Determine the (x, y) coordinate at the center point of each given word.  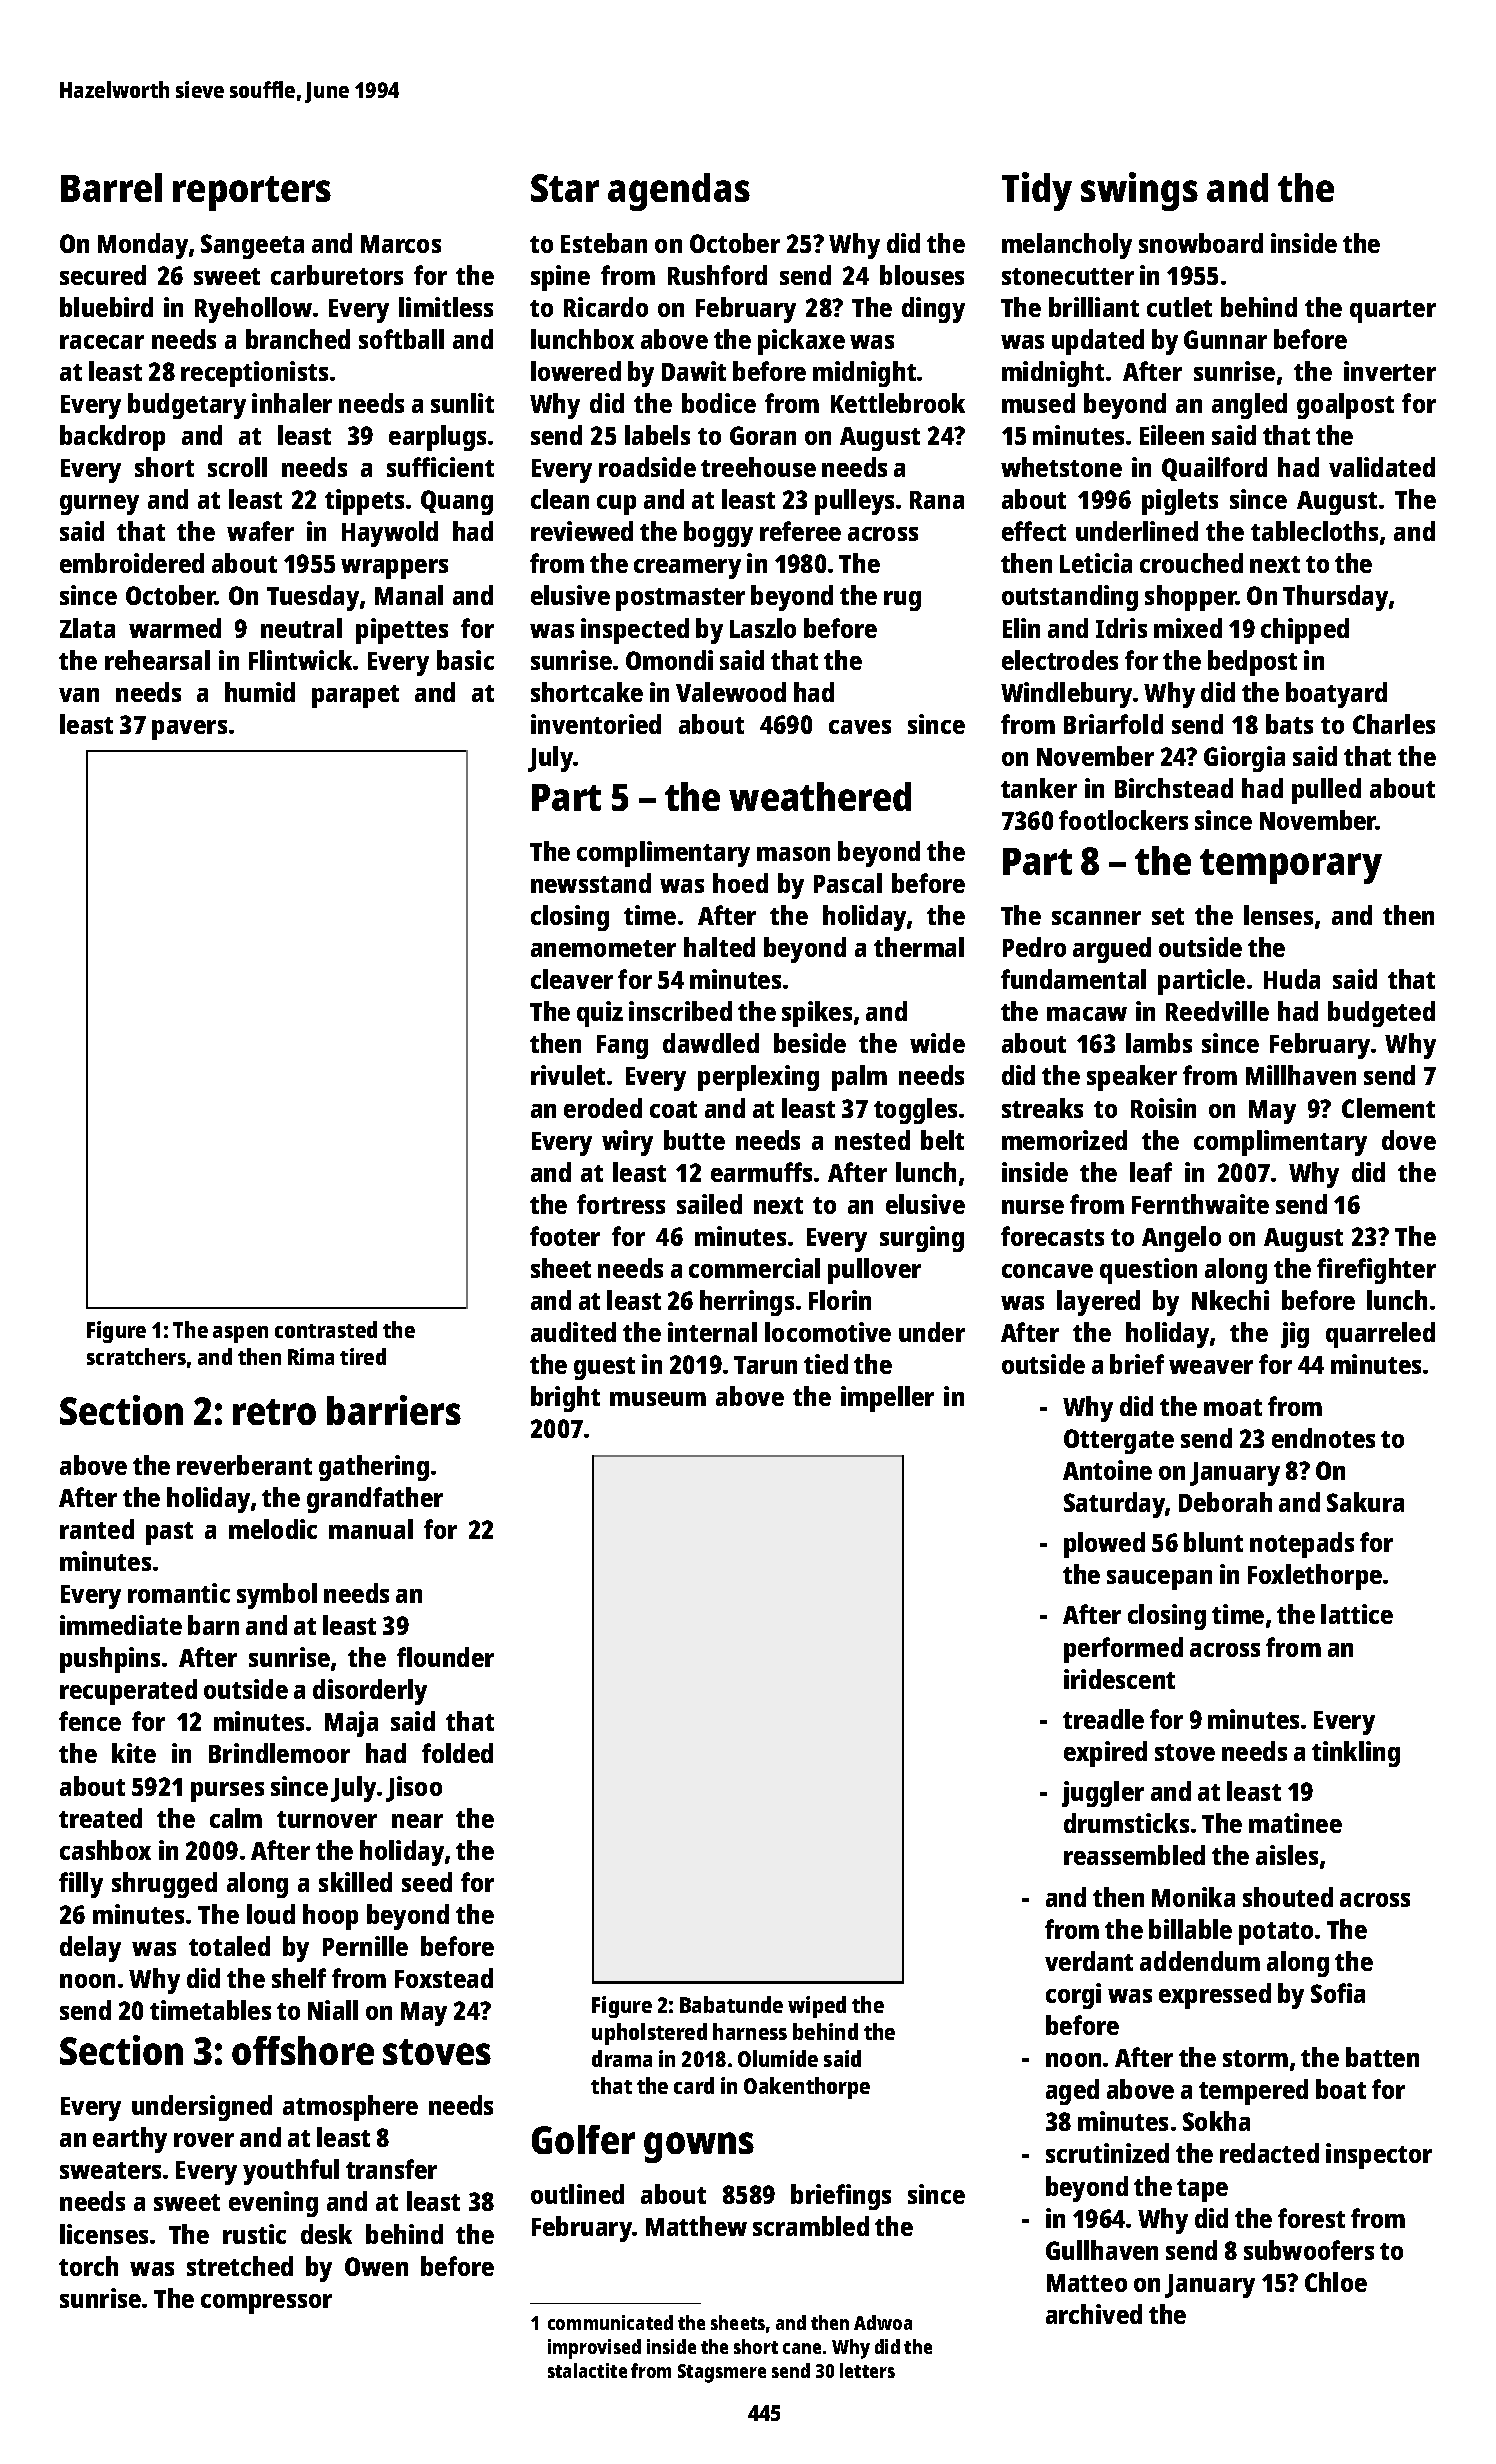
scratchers (136, 1356)
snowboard (1201, 243)
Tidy (1037, 191)
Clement (1388, 1108)
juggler (1103, 1794)
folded (457, 1753)
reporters (252, 193)
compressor (266, 2304)
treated (100, 1818)
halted (719, 947)
